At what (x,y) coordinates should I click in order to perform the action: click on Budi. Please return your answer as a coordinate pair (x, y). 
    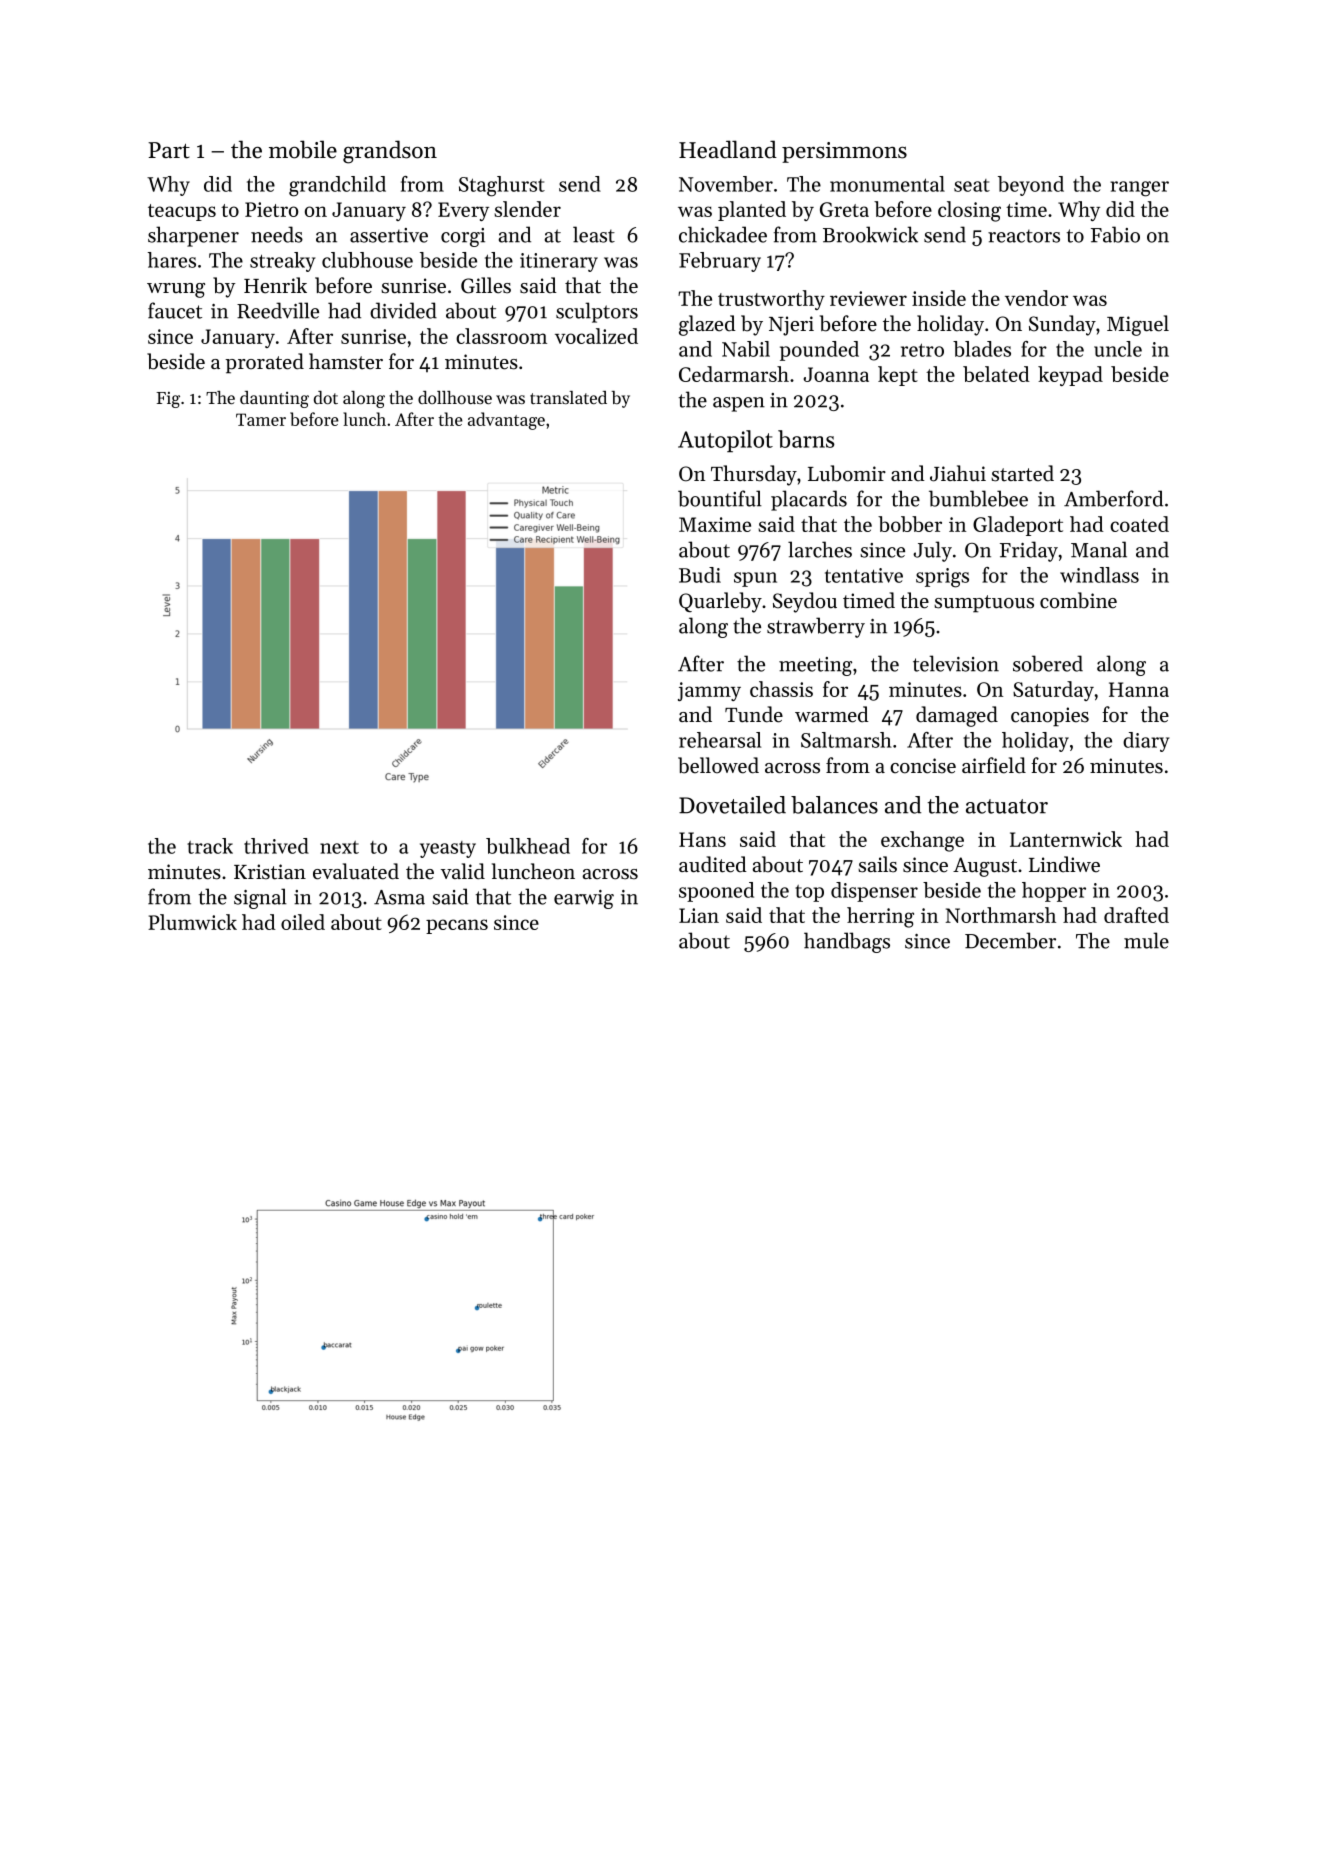
    Looking at the image, I should click on (700, 575).
